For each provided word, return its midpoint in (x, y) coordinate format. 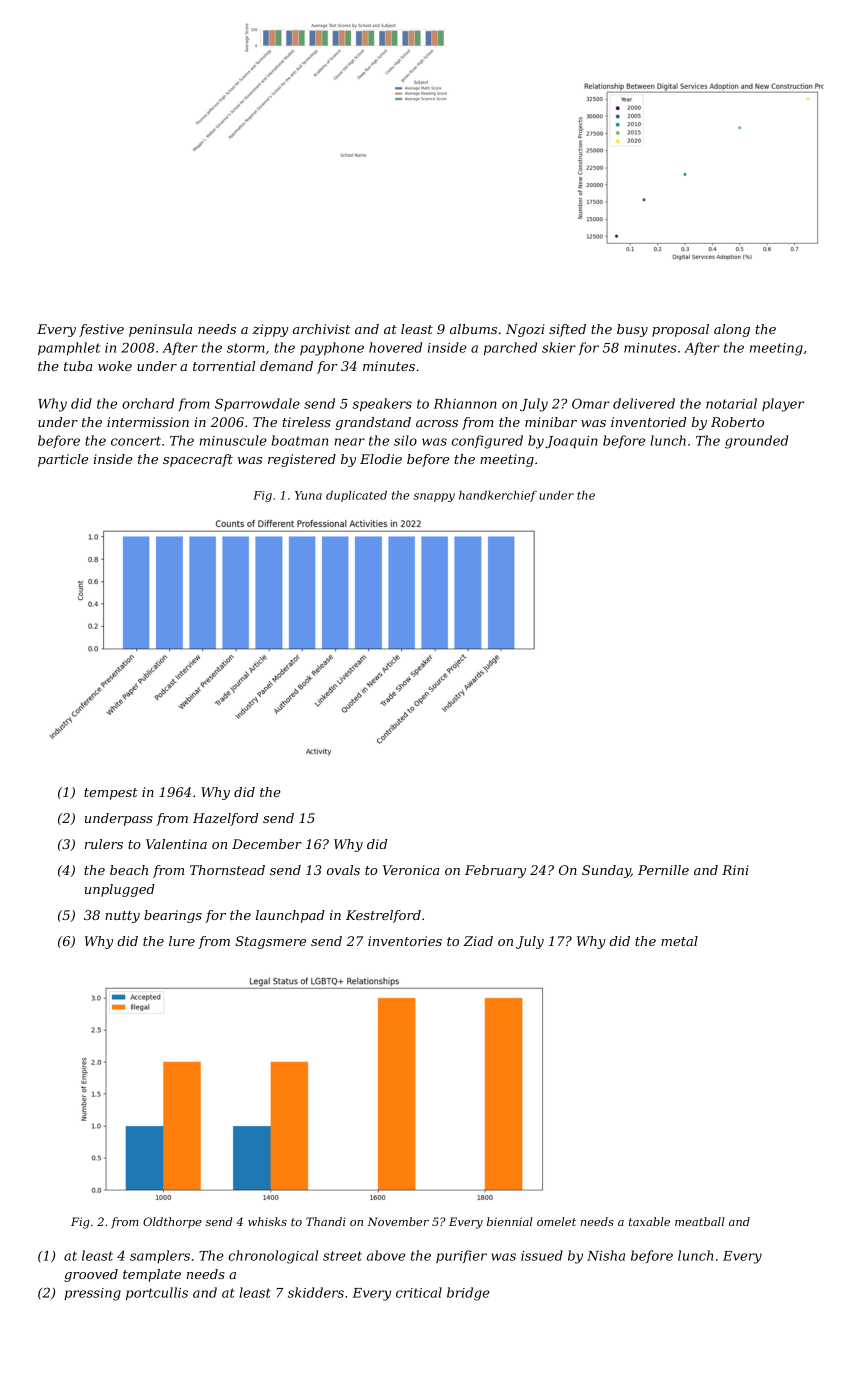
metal (679, 941)
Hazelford (225, 819)
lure (182, 941)
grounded (756, 442)
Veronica (411, 870)
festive (101, 330)
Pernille (663, 870)
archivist (321, 329)
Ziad (478, 941)
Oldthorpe (172, 1223)
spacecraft (198, 460)
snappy (434, 497)
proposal (680, 330)
